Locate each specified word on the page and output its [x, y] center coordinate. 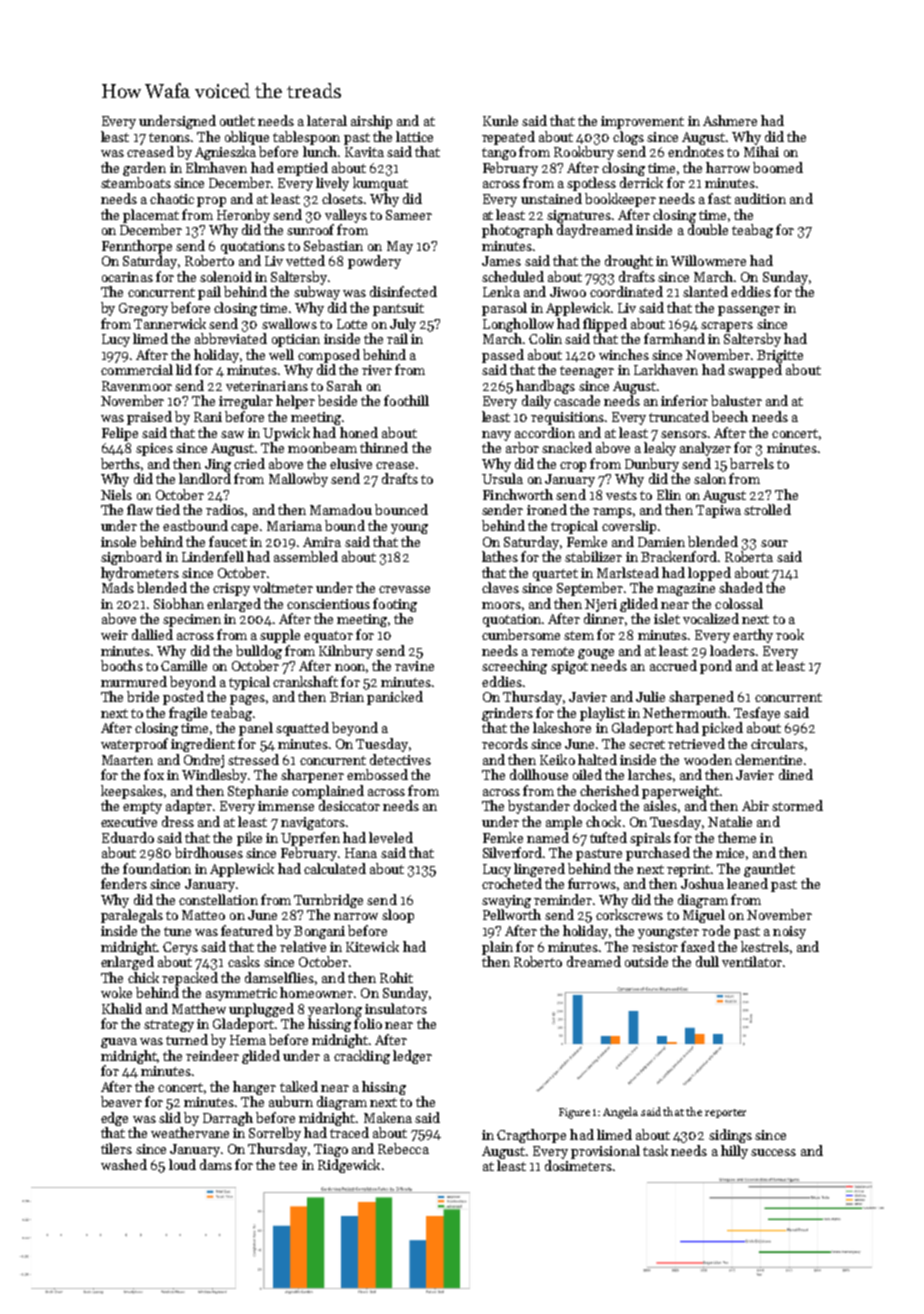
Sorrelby [275, 1134]
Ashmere [730, 120]
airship [371, 122]
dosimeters [578, 1165]
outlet [237, 120]
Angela [620, 1113]
